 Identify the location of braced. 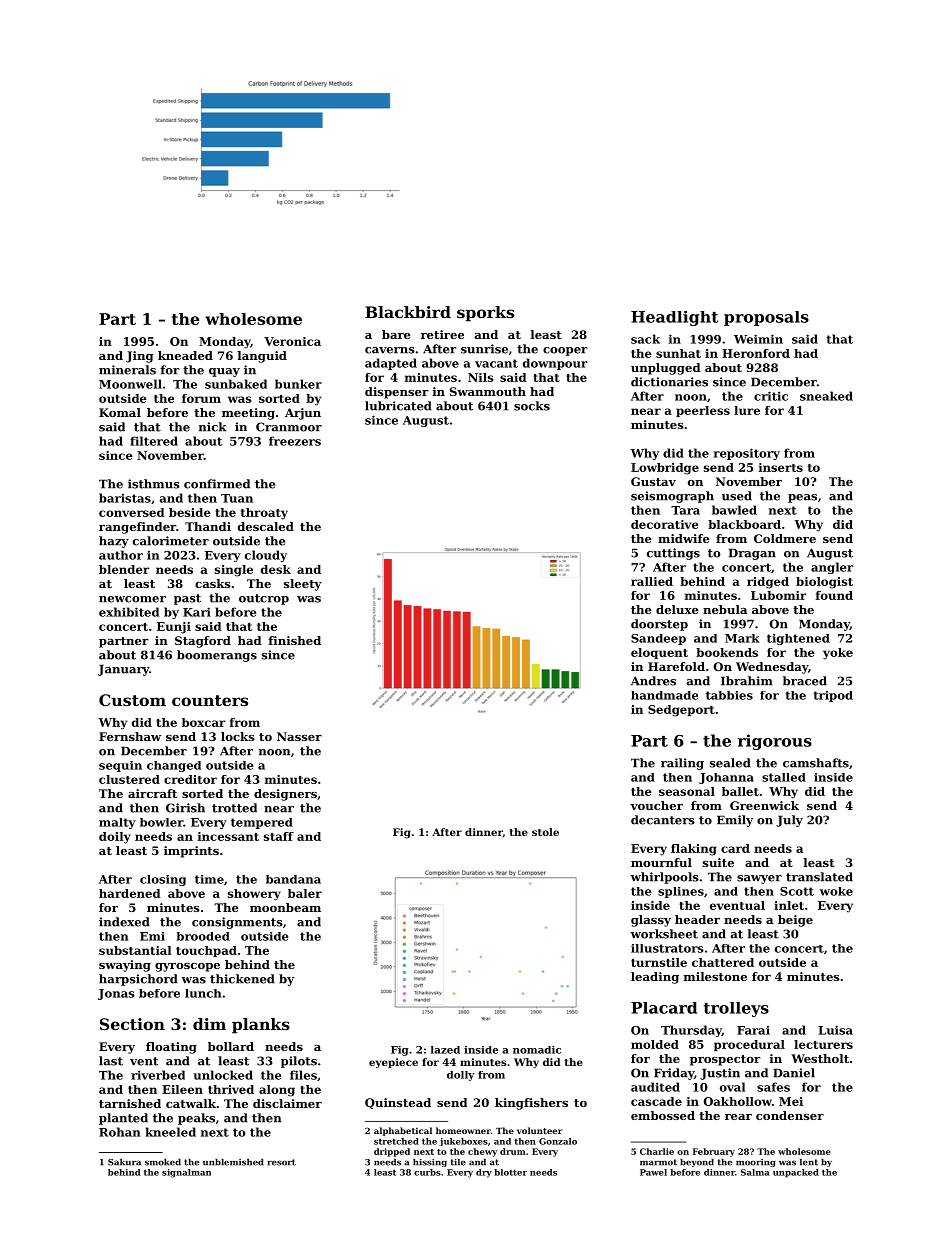
(805, 681).
